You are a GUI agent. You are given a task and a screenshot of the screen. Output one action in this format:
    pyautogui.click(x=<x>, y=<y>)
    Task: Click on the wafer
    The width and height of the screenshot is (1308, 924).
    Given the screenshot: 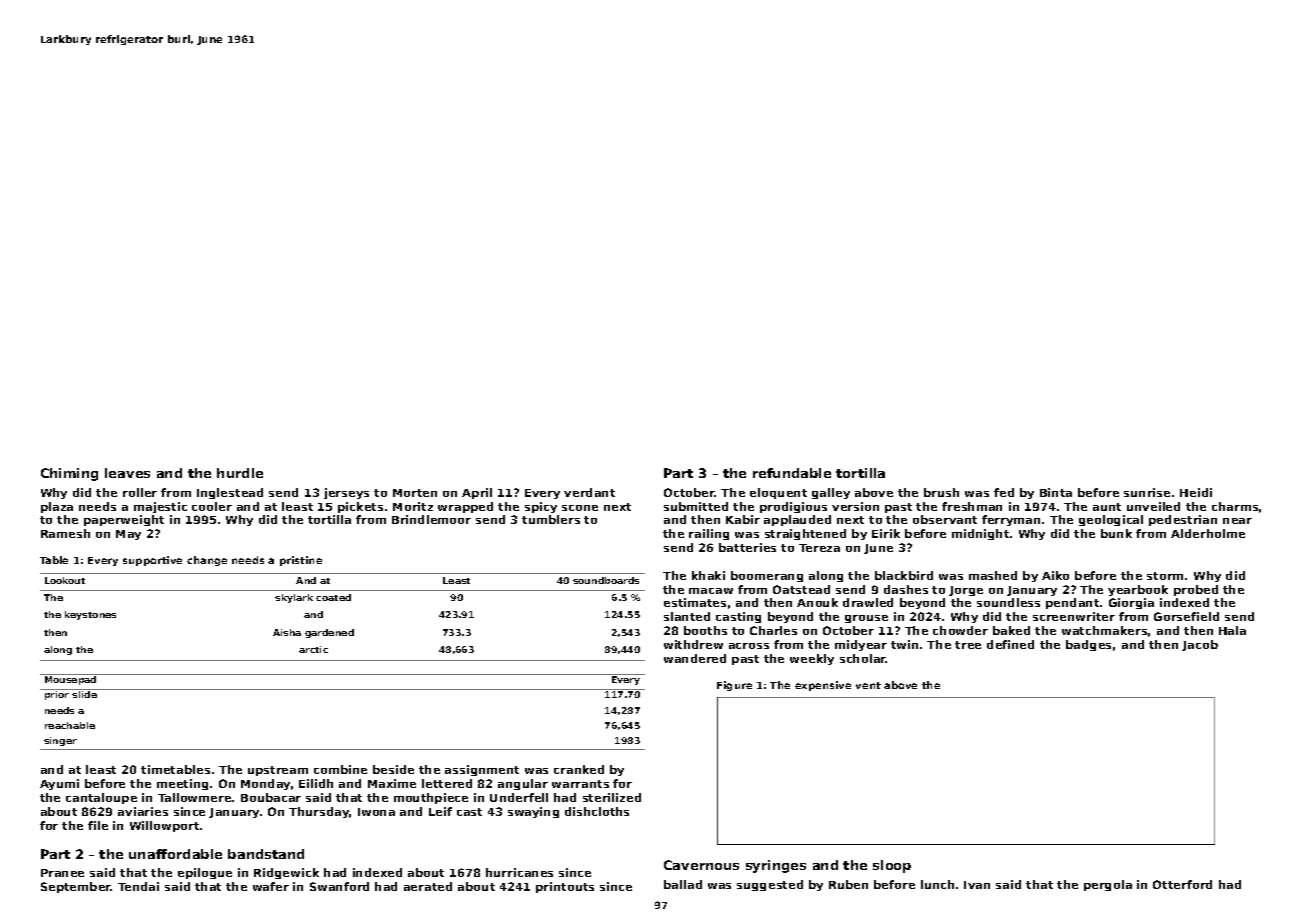 What is the action you would take?
    pyautogui.click(x=271, y=886)
